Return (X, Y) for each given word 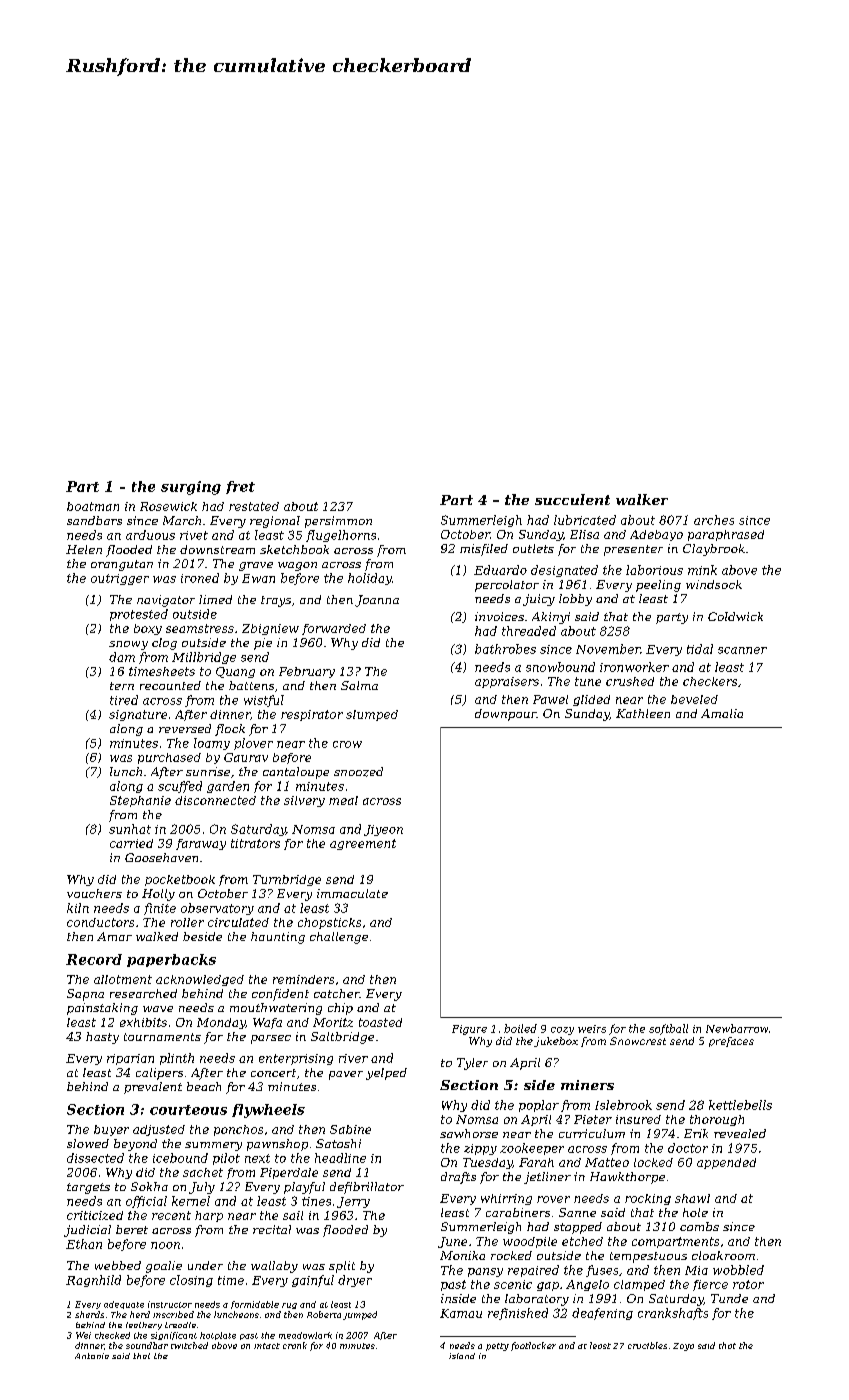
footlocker (533, 1346)
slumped (372, 715)
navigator (166, 601)
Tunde (729, 1298)
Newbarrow (737, 1028)
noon (165, 1245)
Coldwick (735, 616)
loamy (212, 744)
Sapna (85, 995)
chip (340, 1009)
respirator (312, 715)
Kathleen (643, 713)
